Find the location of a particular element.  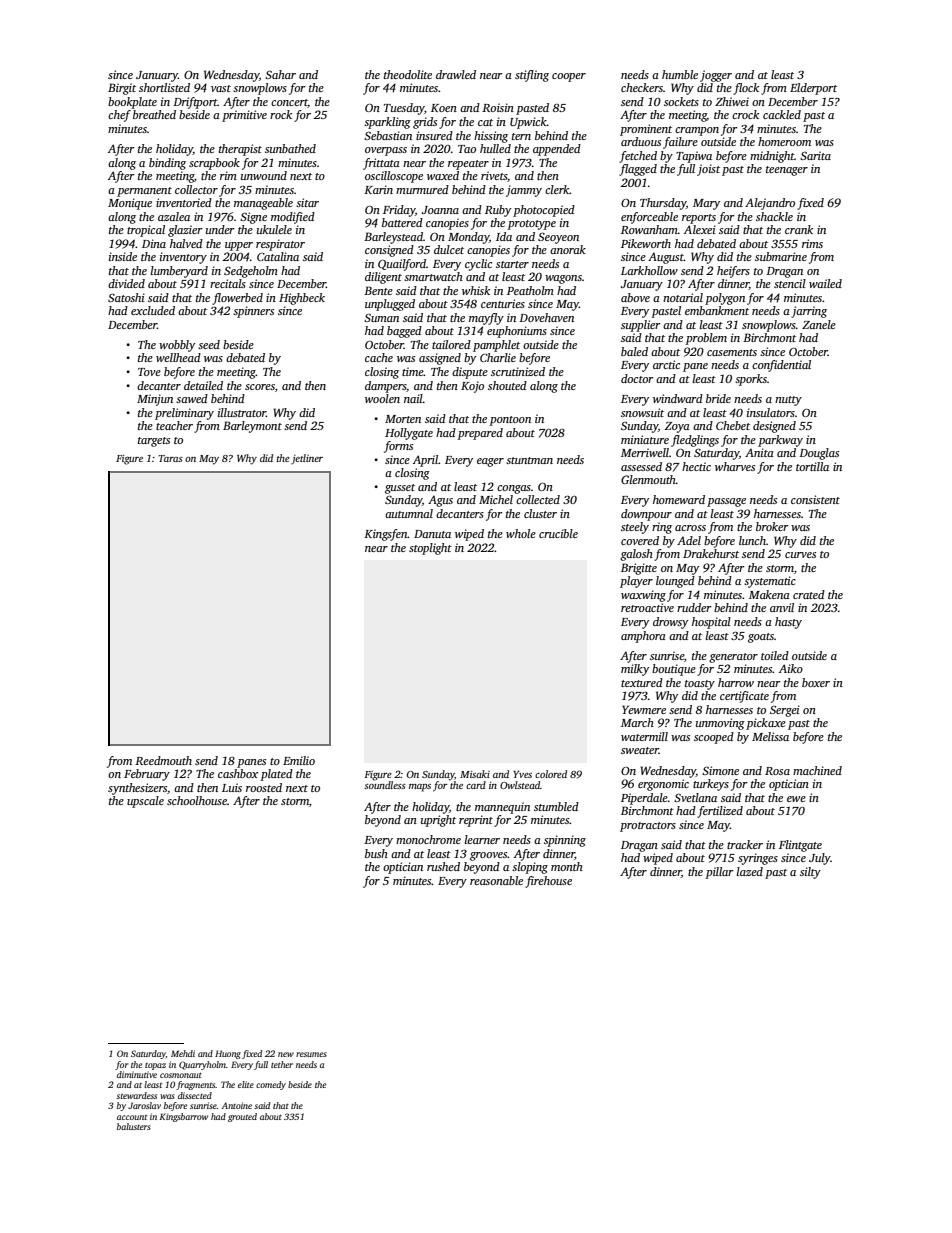

chef is located at coordinates (119, 116).
